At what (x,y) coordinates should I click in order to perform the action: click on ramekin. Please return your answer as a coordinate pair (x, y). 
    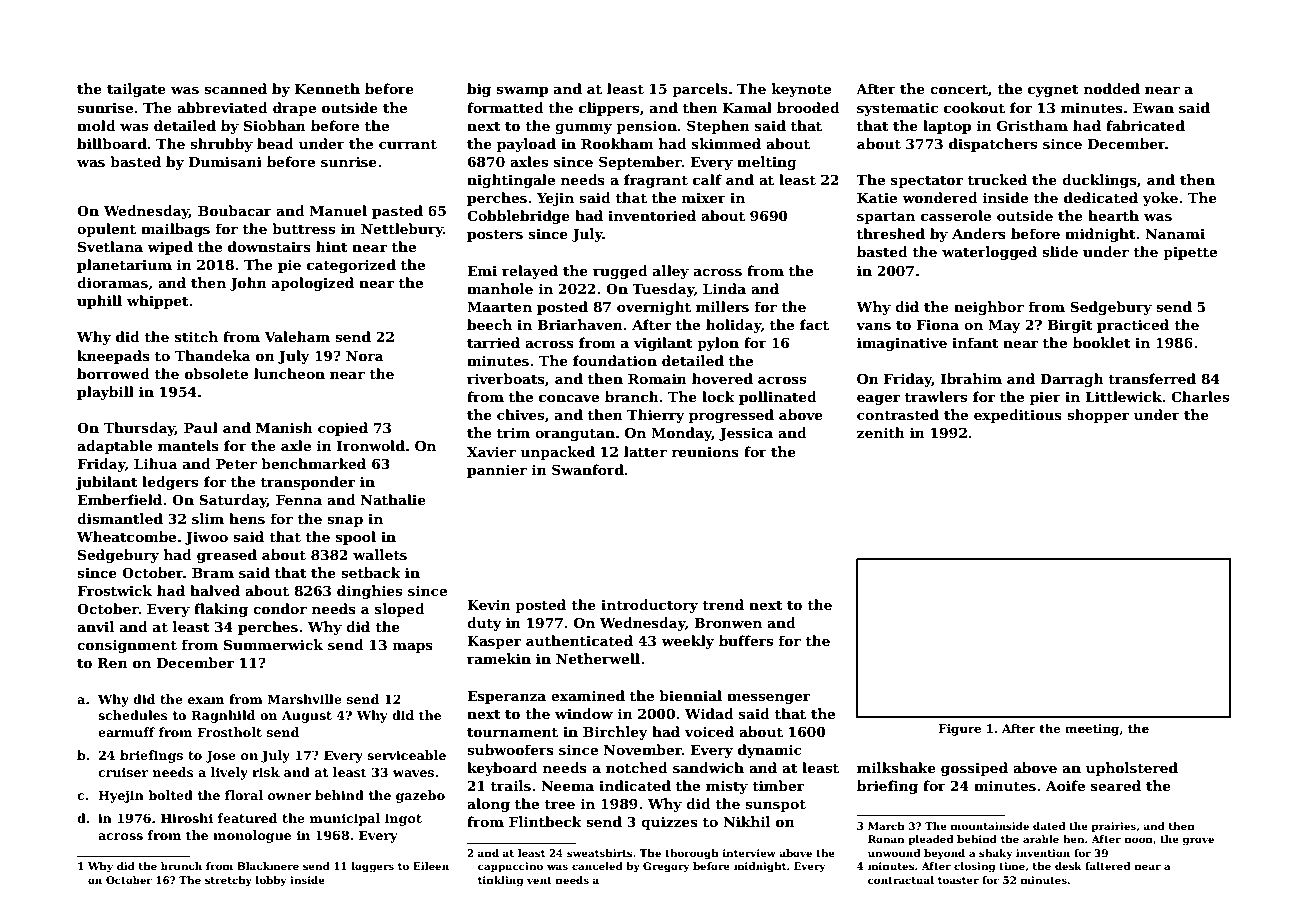
    Looking at the image, I should click on (499, 658).
